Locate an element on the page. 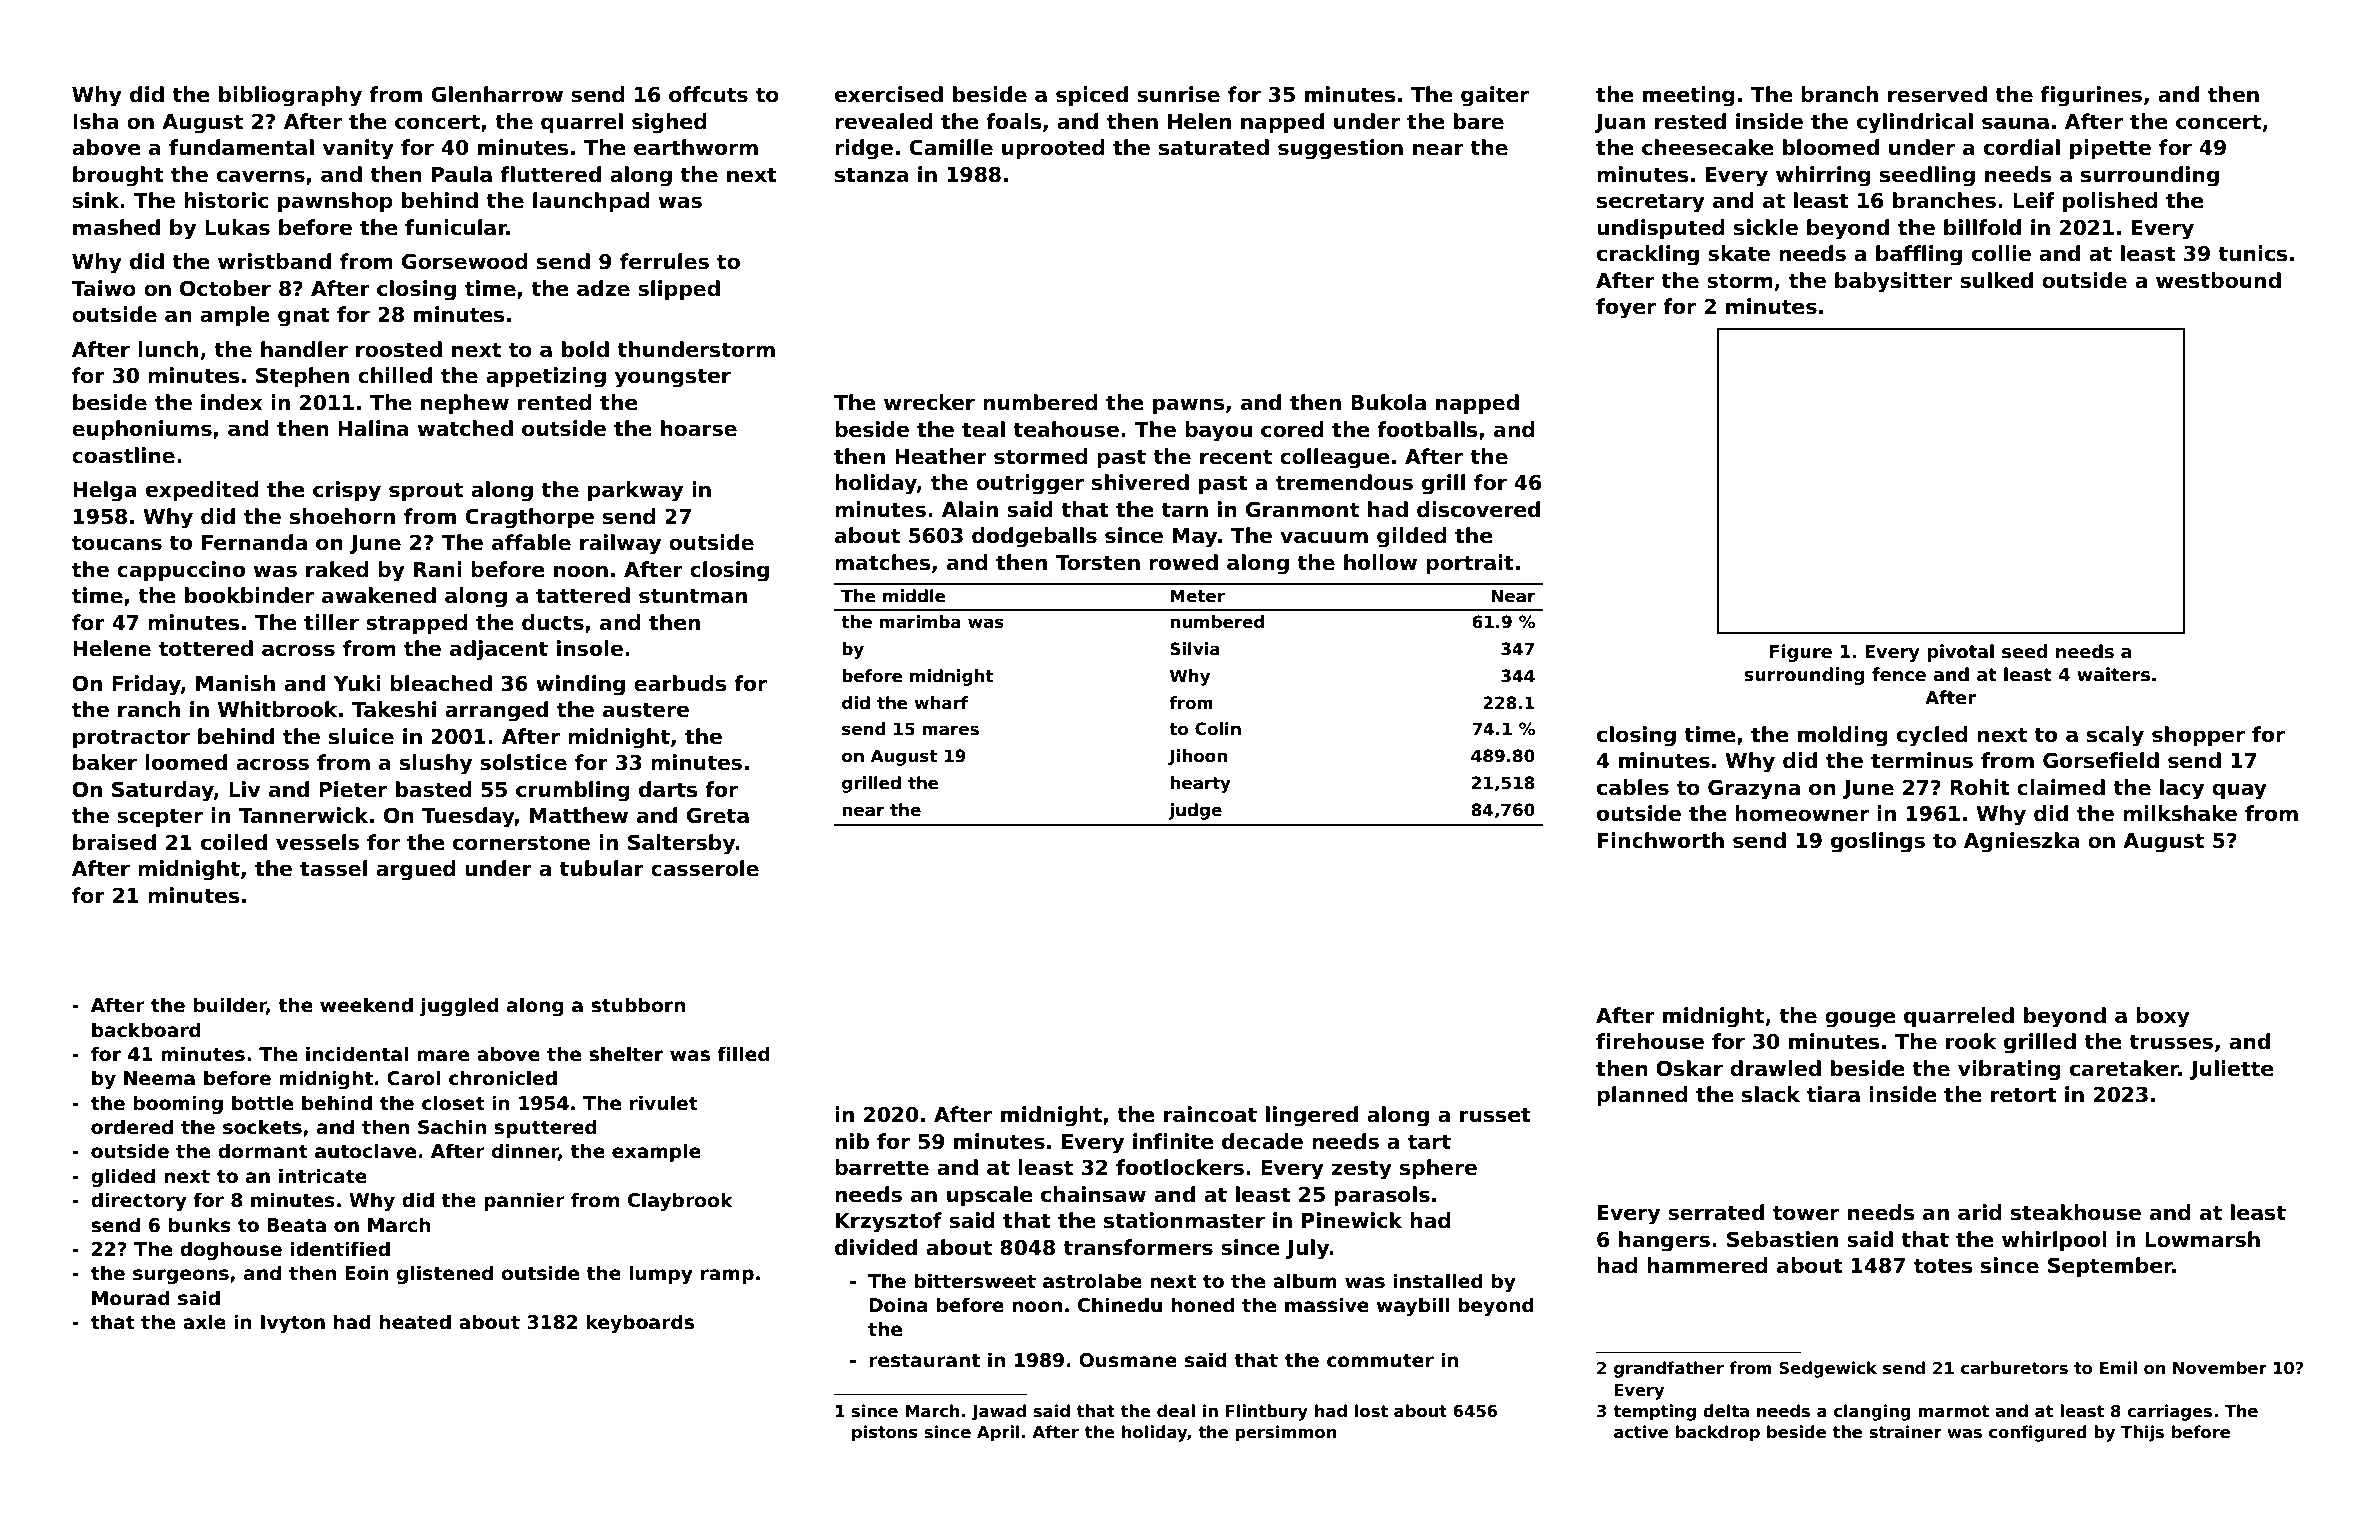  parasols is located at coordinates (1382, 1196).
